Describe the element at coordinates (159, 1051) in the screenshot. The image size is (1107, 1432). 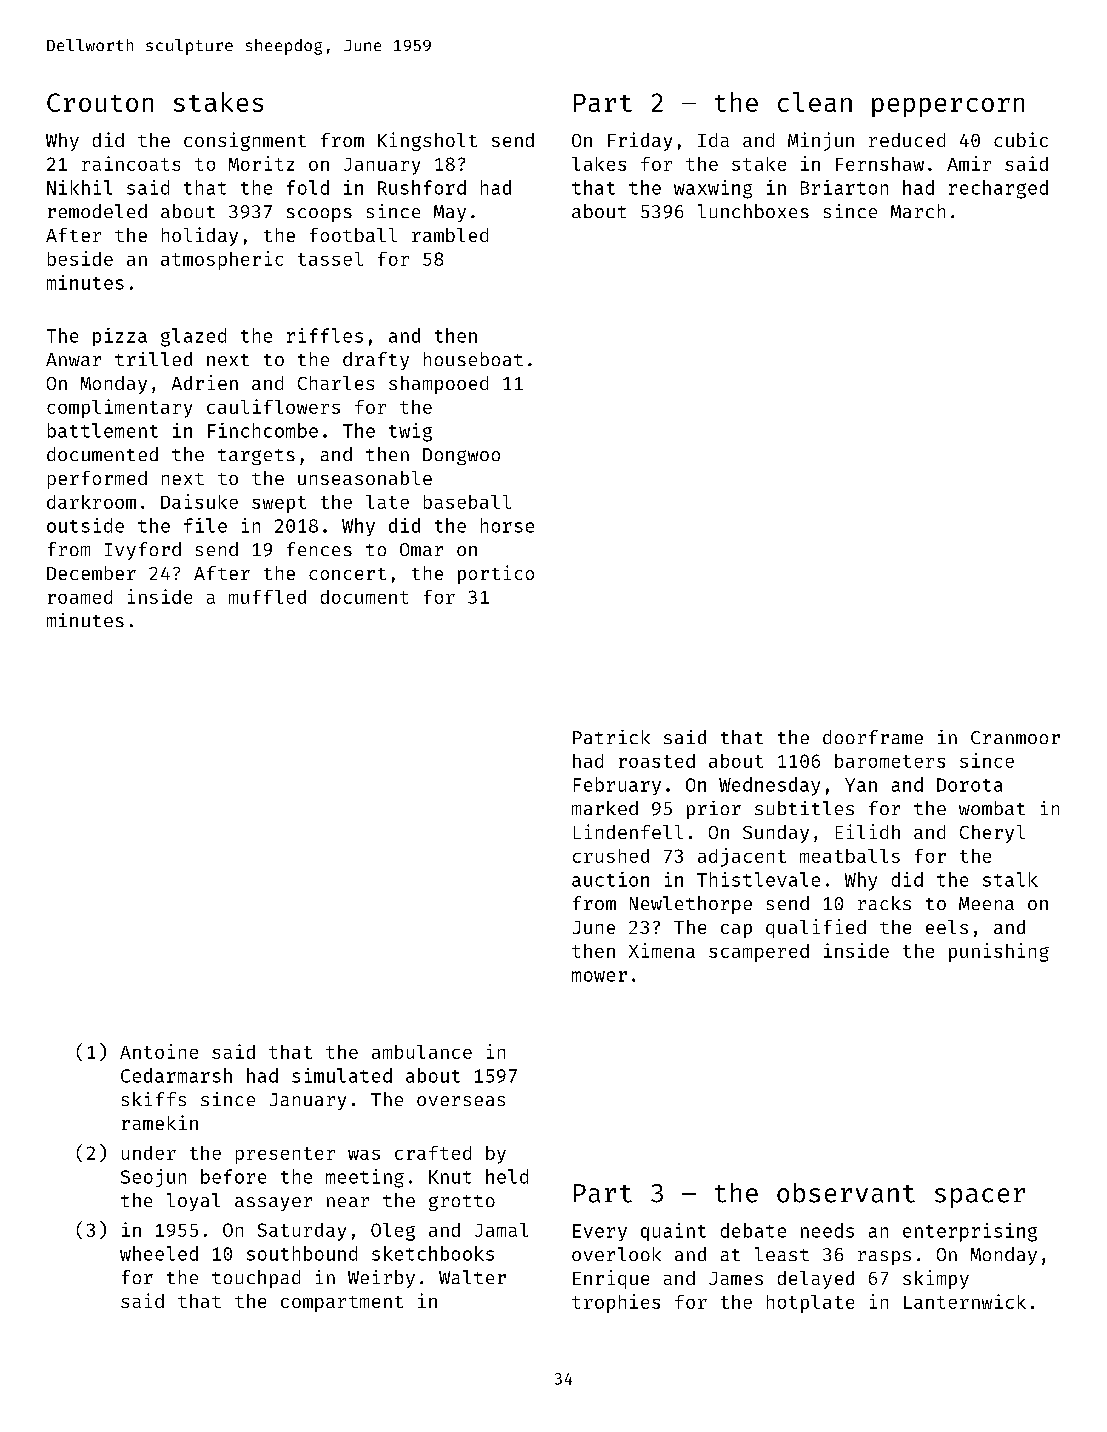
I see `Antoine` at that location.
